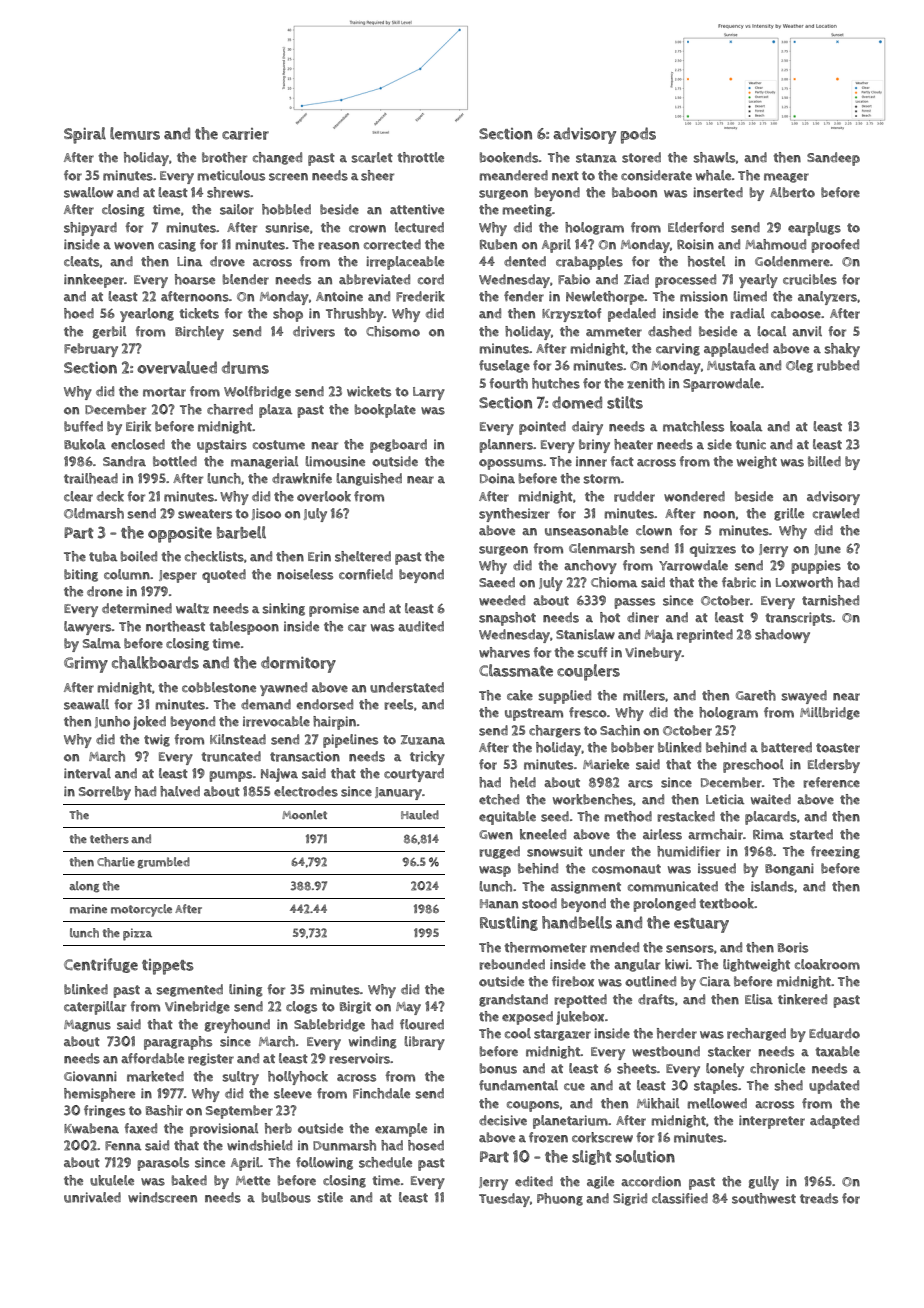 This page has height=1308, width=924. Describe the element at coordinates (245, 134) in the page. I see `carrier` at that location.
